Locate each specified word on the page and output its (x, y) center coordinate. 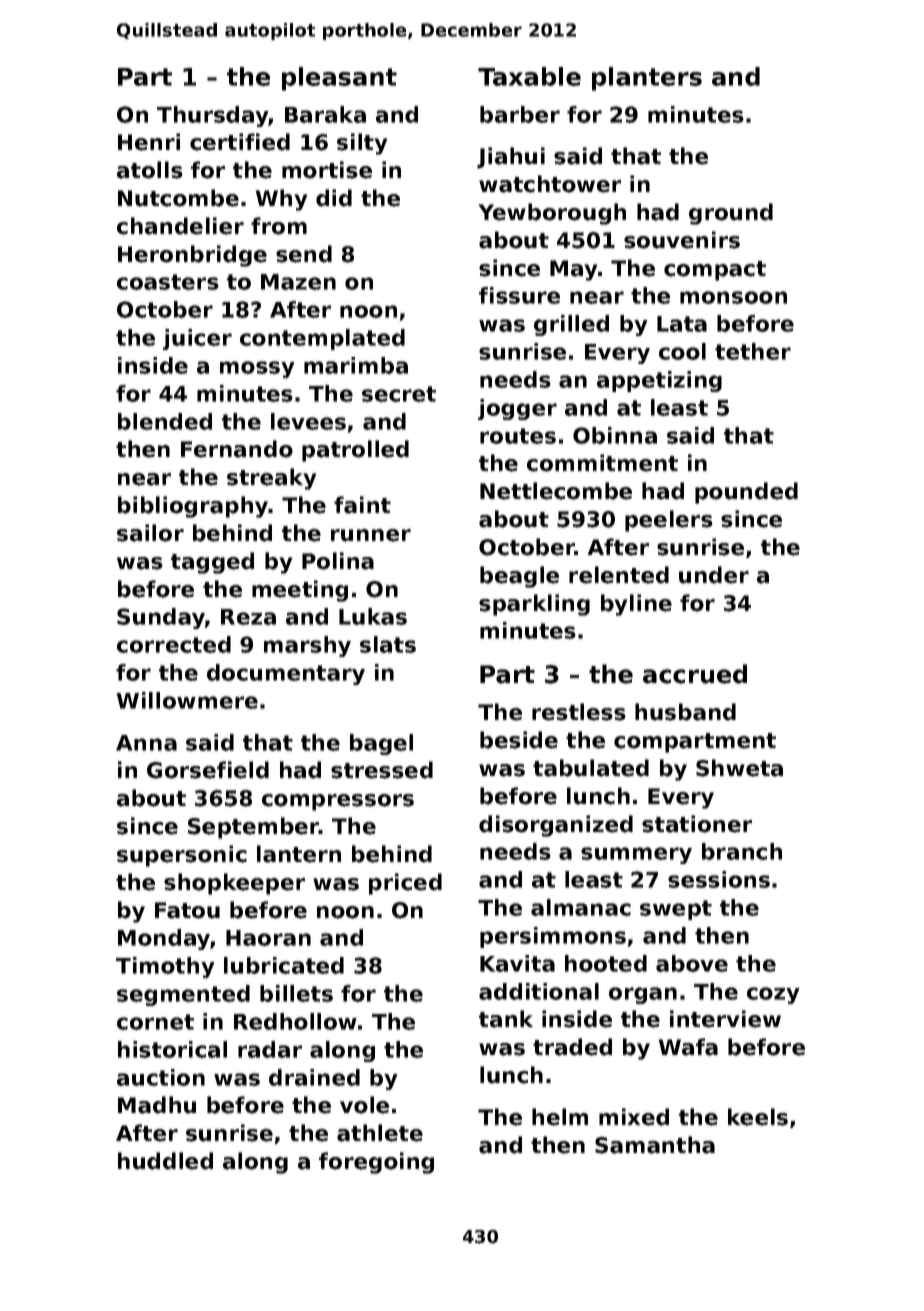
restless (579, 712)
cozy (773, 995)
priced (405, 884)
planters (647, 79)
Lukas (373, 616)
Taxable (529, 76)
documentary (286, 674)
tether (753, 351)
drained (314, 1077)
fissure (519, 295)
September (253, 828)
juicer (197, 339)
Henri (149, 142)
